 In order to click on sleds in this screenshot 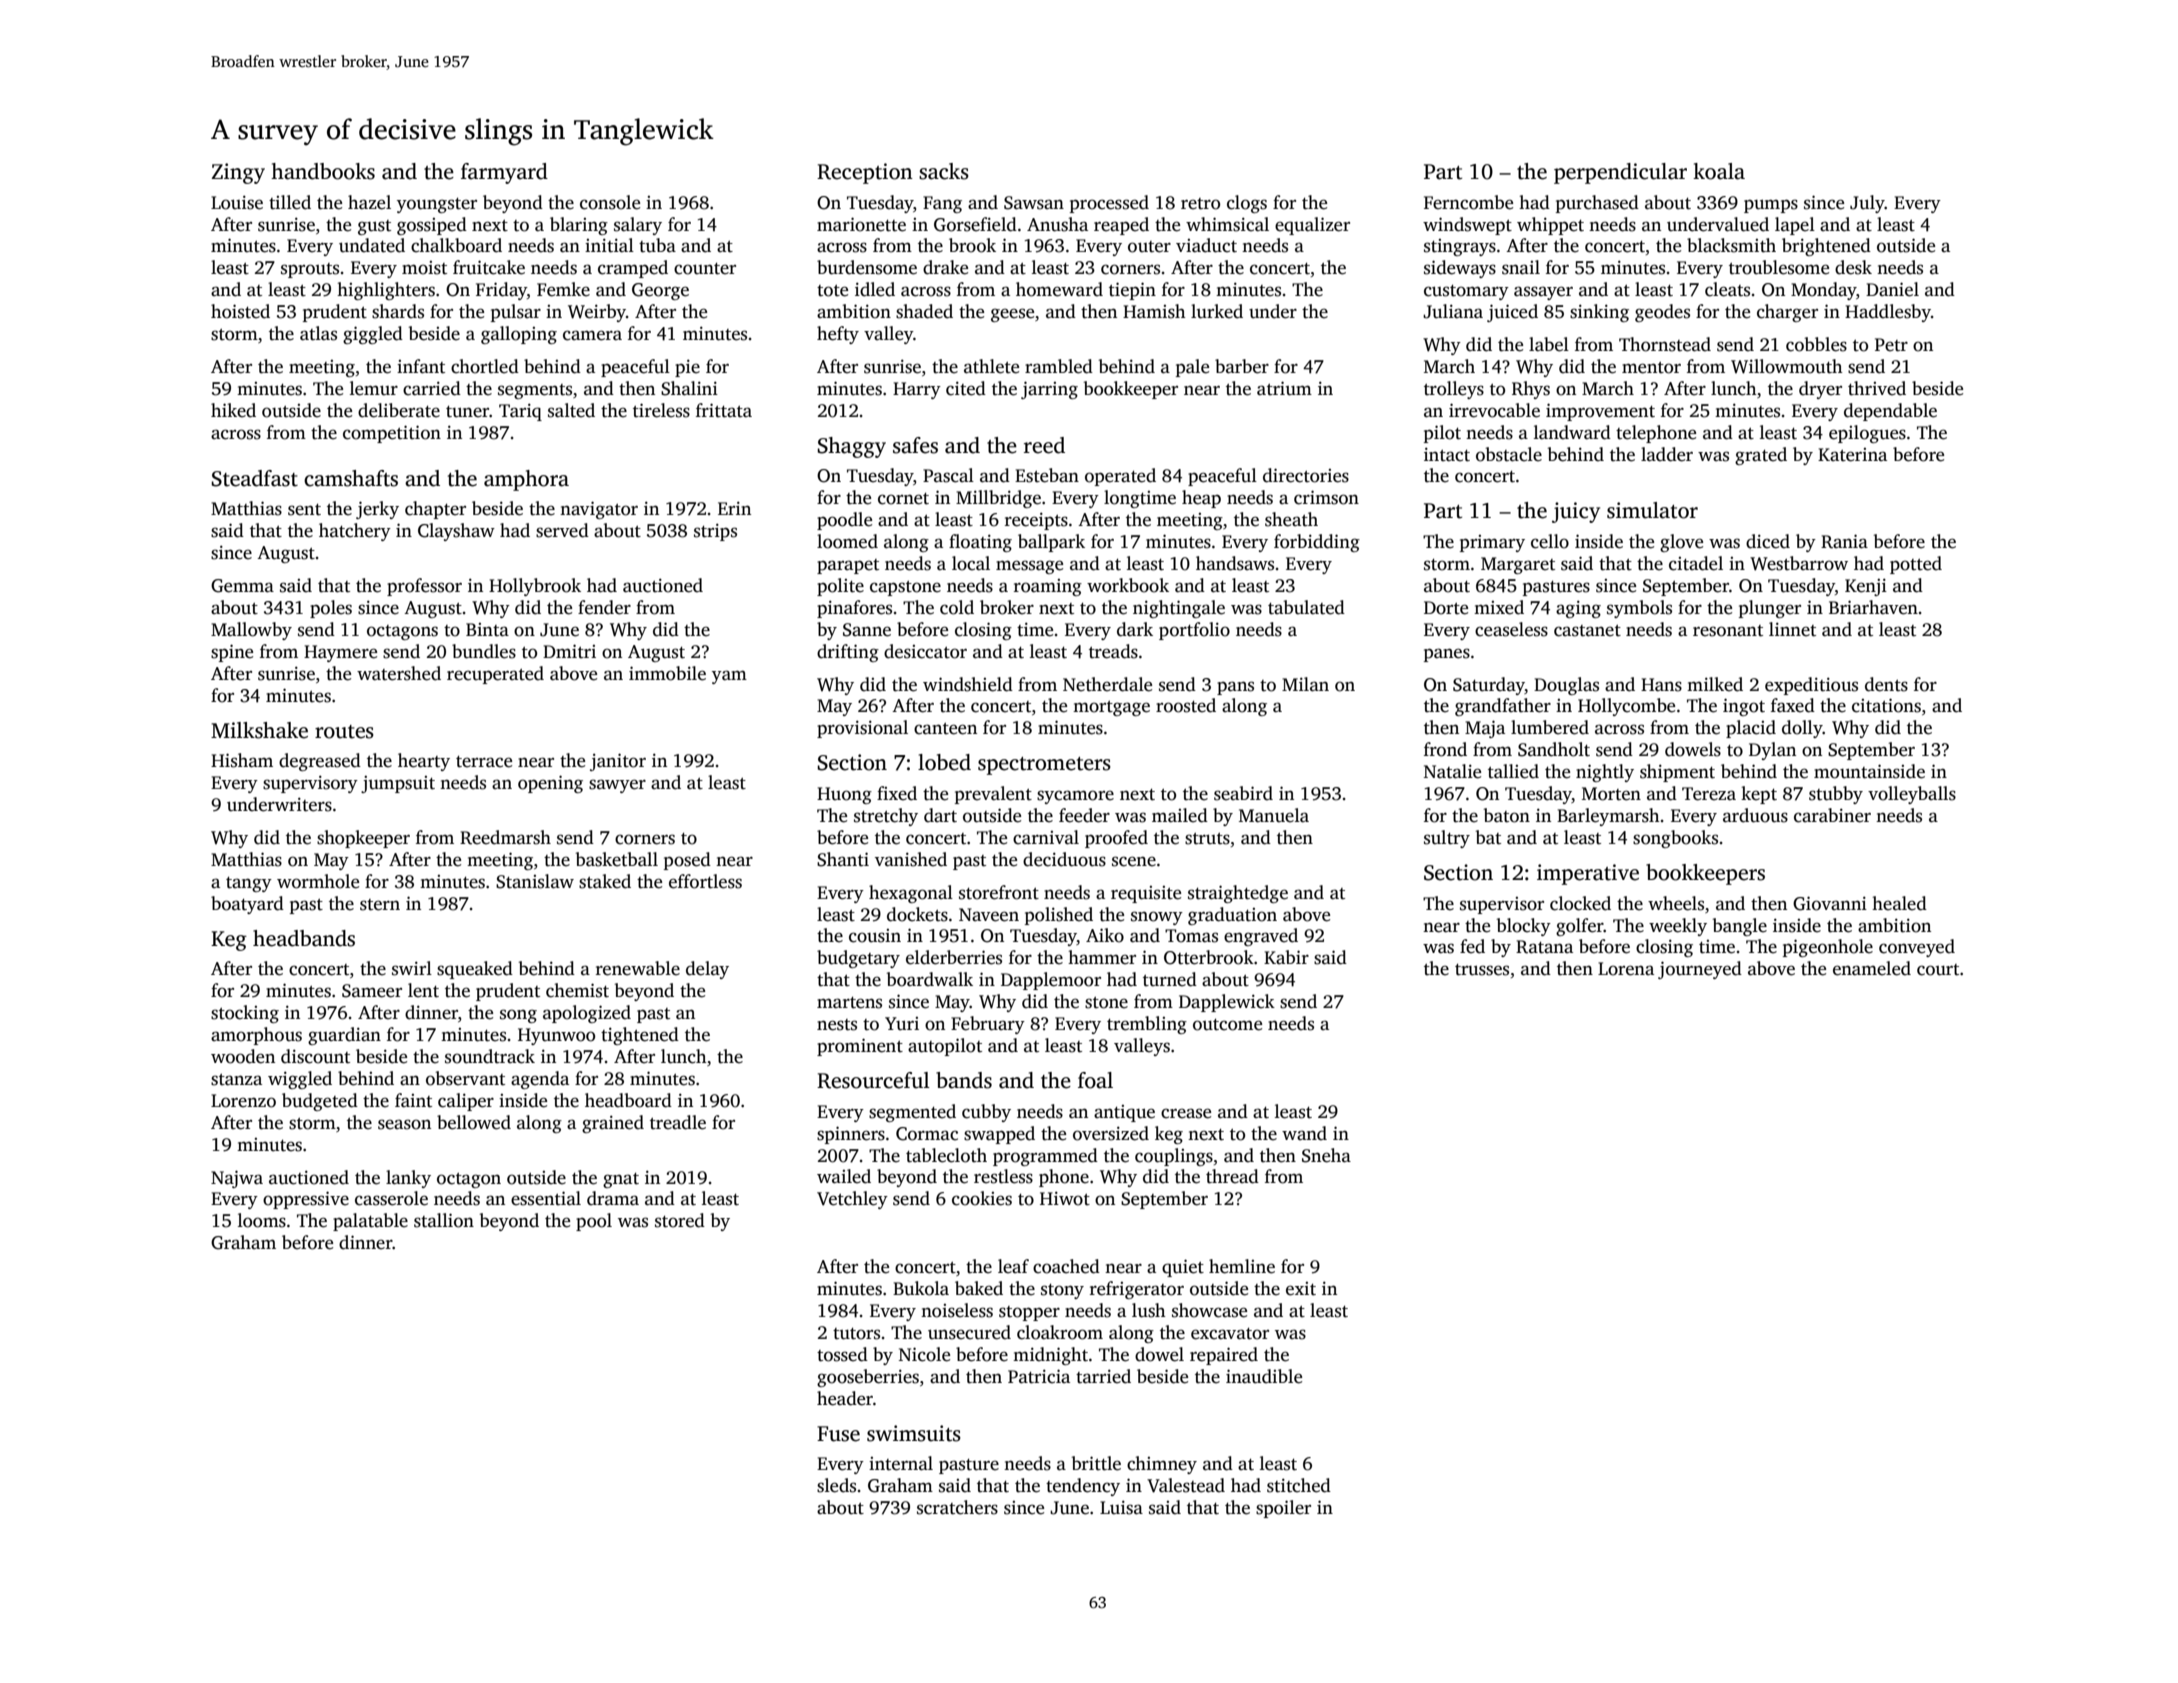, I will do `click(836, 1485)`.
